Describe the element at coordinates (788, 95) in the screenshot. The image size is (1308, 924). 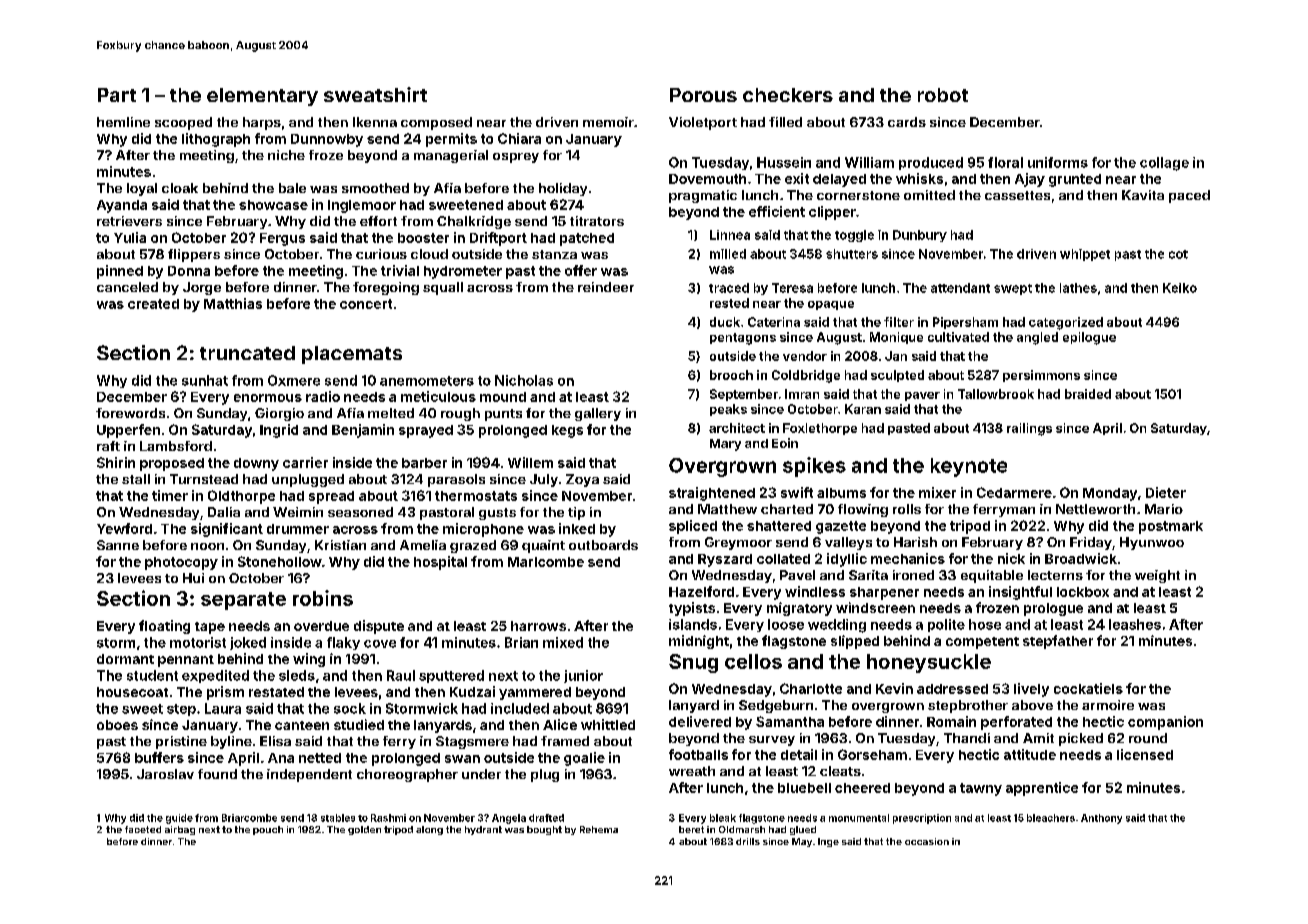
I see `checkers` at that location.
